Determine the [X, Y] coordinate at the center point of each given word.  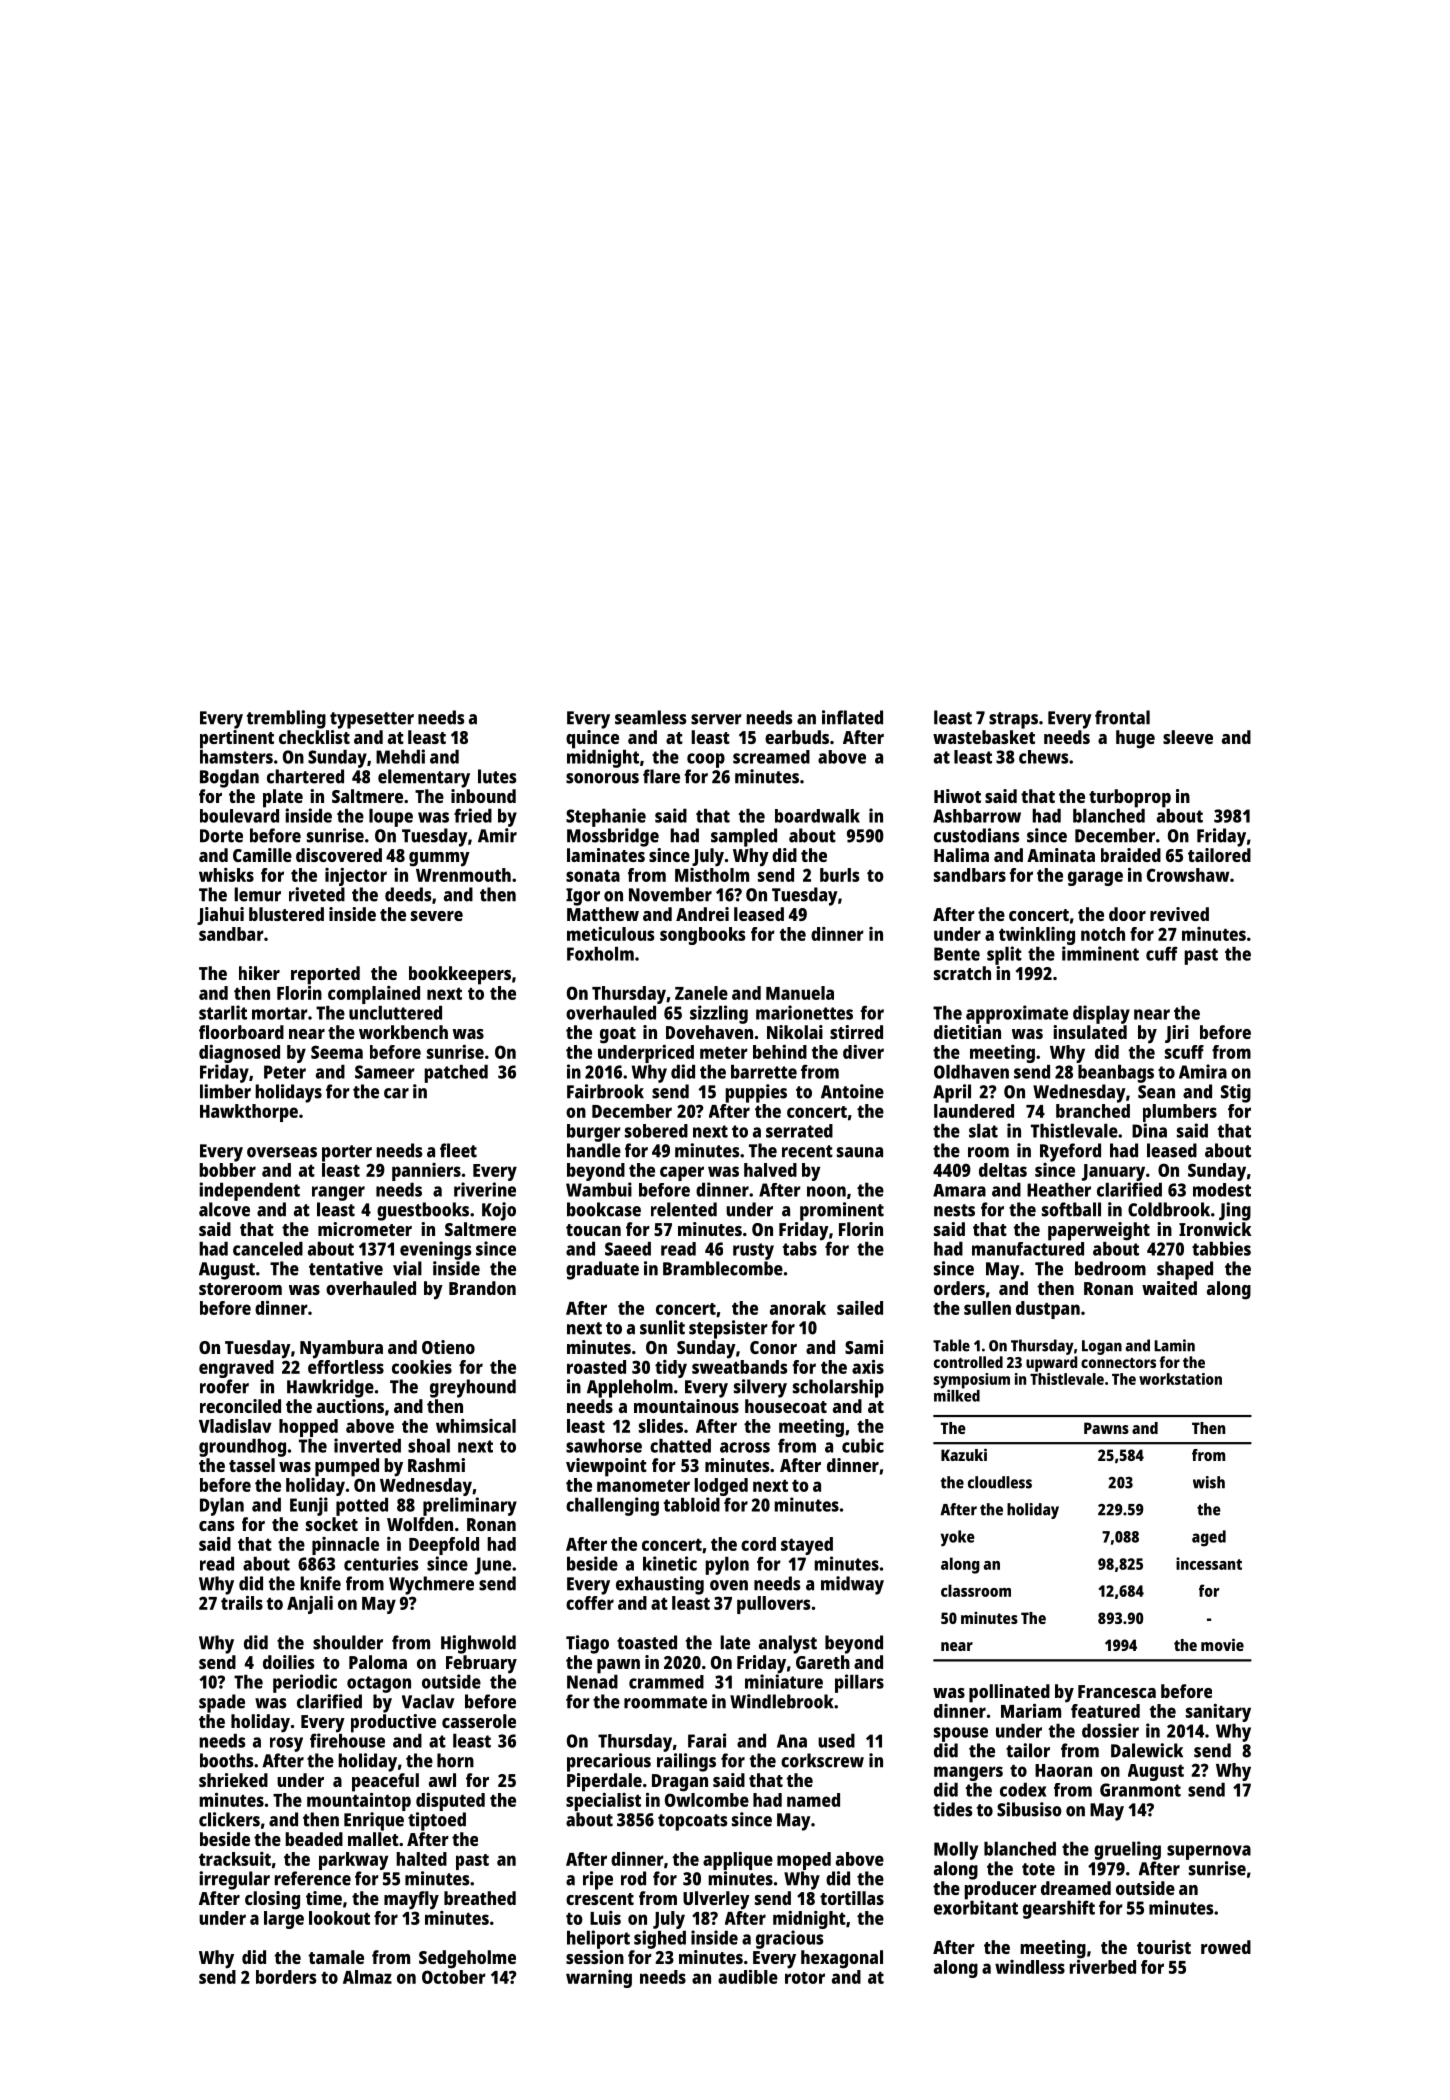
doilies [288, 1662]
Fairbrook [605, 1091]
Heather [1059, 1190]
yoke [958, 1538]
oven [729, 1585]
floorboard [241, 1032]
